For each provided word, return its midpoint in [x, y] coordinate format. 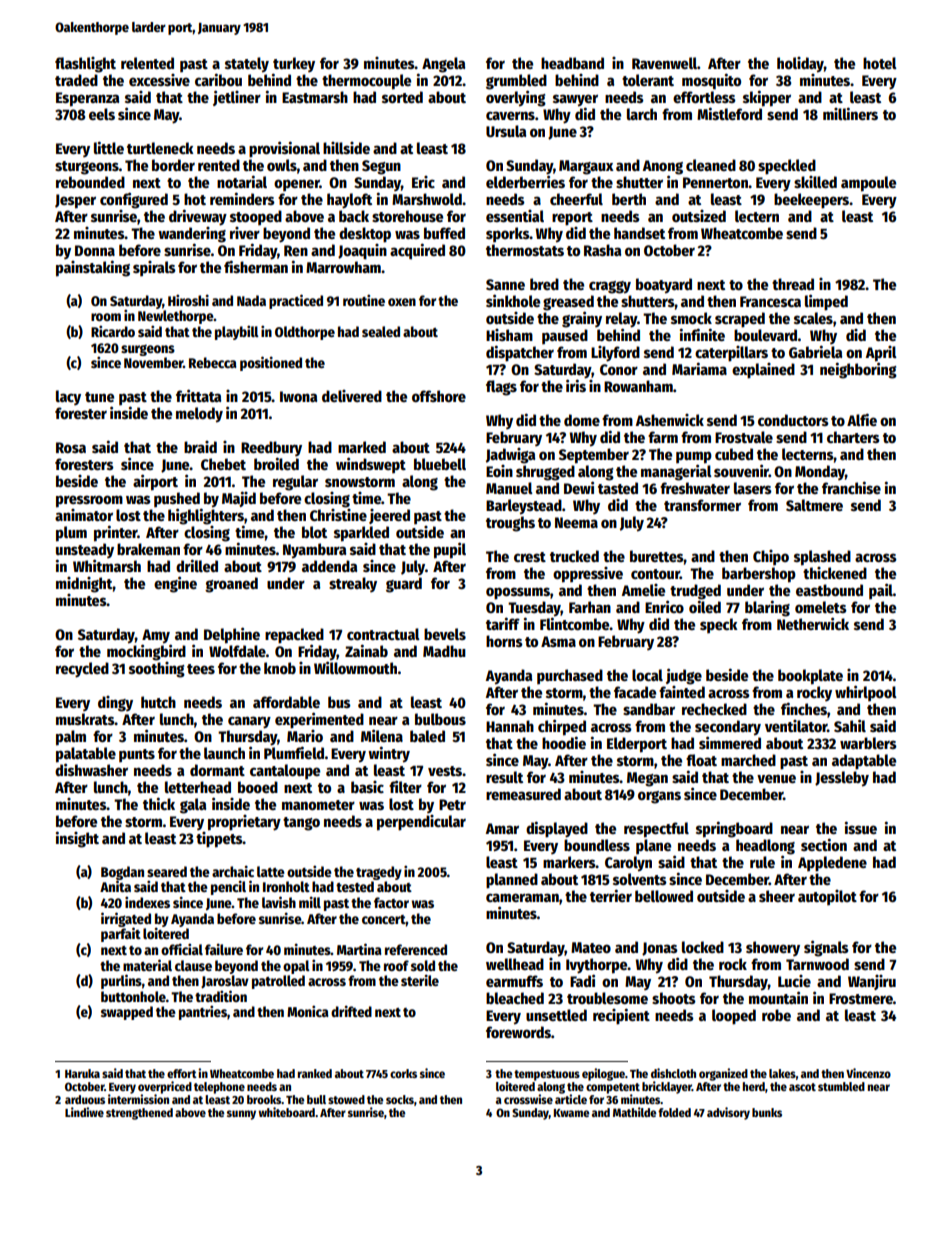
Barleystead [524, 507]
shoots [674, 998]
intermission [138, 1099]
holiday [800, 65]
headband [572, 63]
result [504, 777]
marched [748, 760]
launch [224, 753]
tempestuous [547, 1075]
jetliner [237, 98]
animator [84, 515]
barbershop [759, 575]
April [881, 354]
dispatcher [520, 353]
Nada [251, 300]
